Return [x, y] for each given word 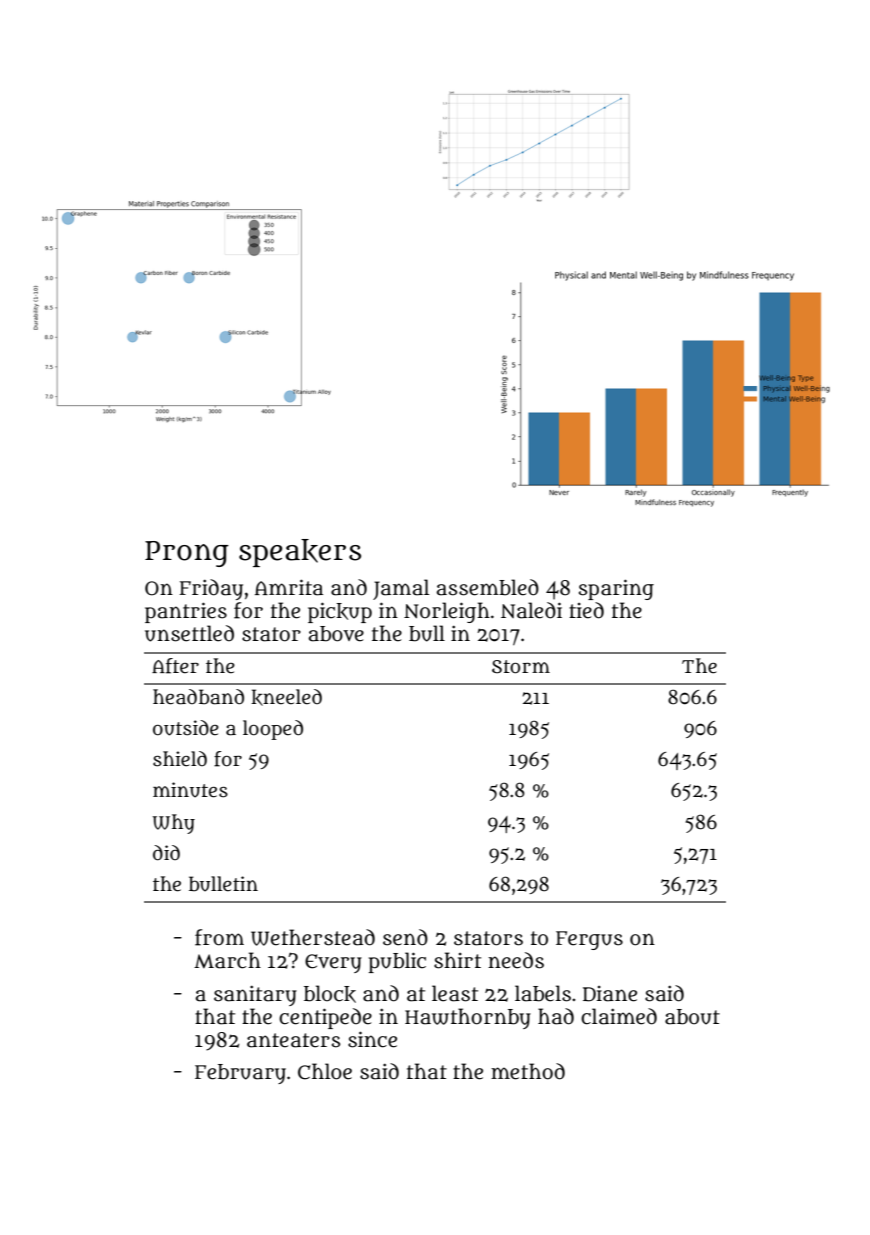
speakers [300, 553]
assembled [488, 587]
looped [273, 730]
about [692, 1017]
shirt [457, 960]
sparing [616, 589]
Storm [521, 667]
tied [586, 610]
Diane [610, 994]
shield [180, 759]
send [405, 937]
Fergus [589, 940]
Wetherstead [313, 937]
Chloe [325, 1071]
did [166, 853]
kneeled [286, 697]
